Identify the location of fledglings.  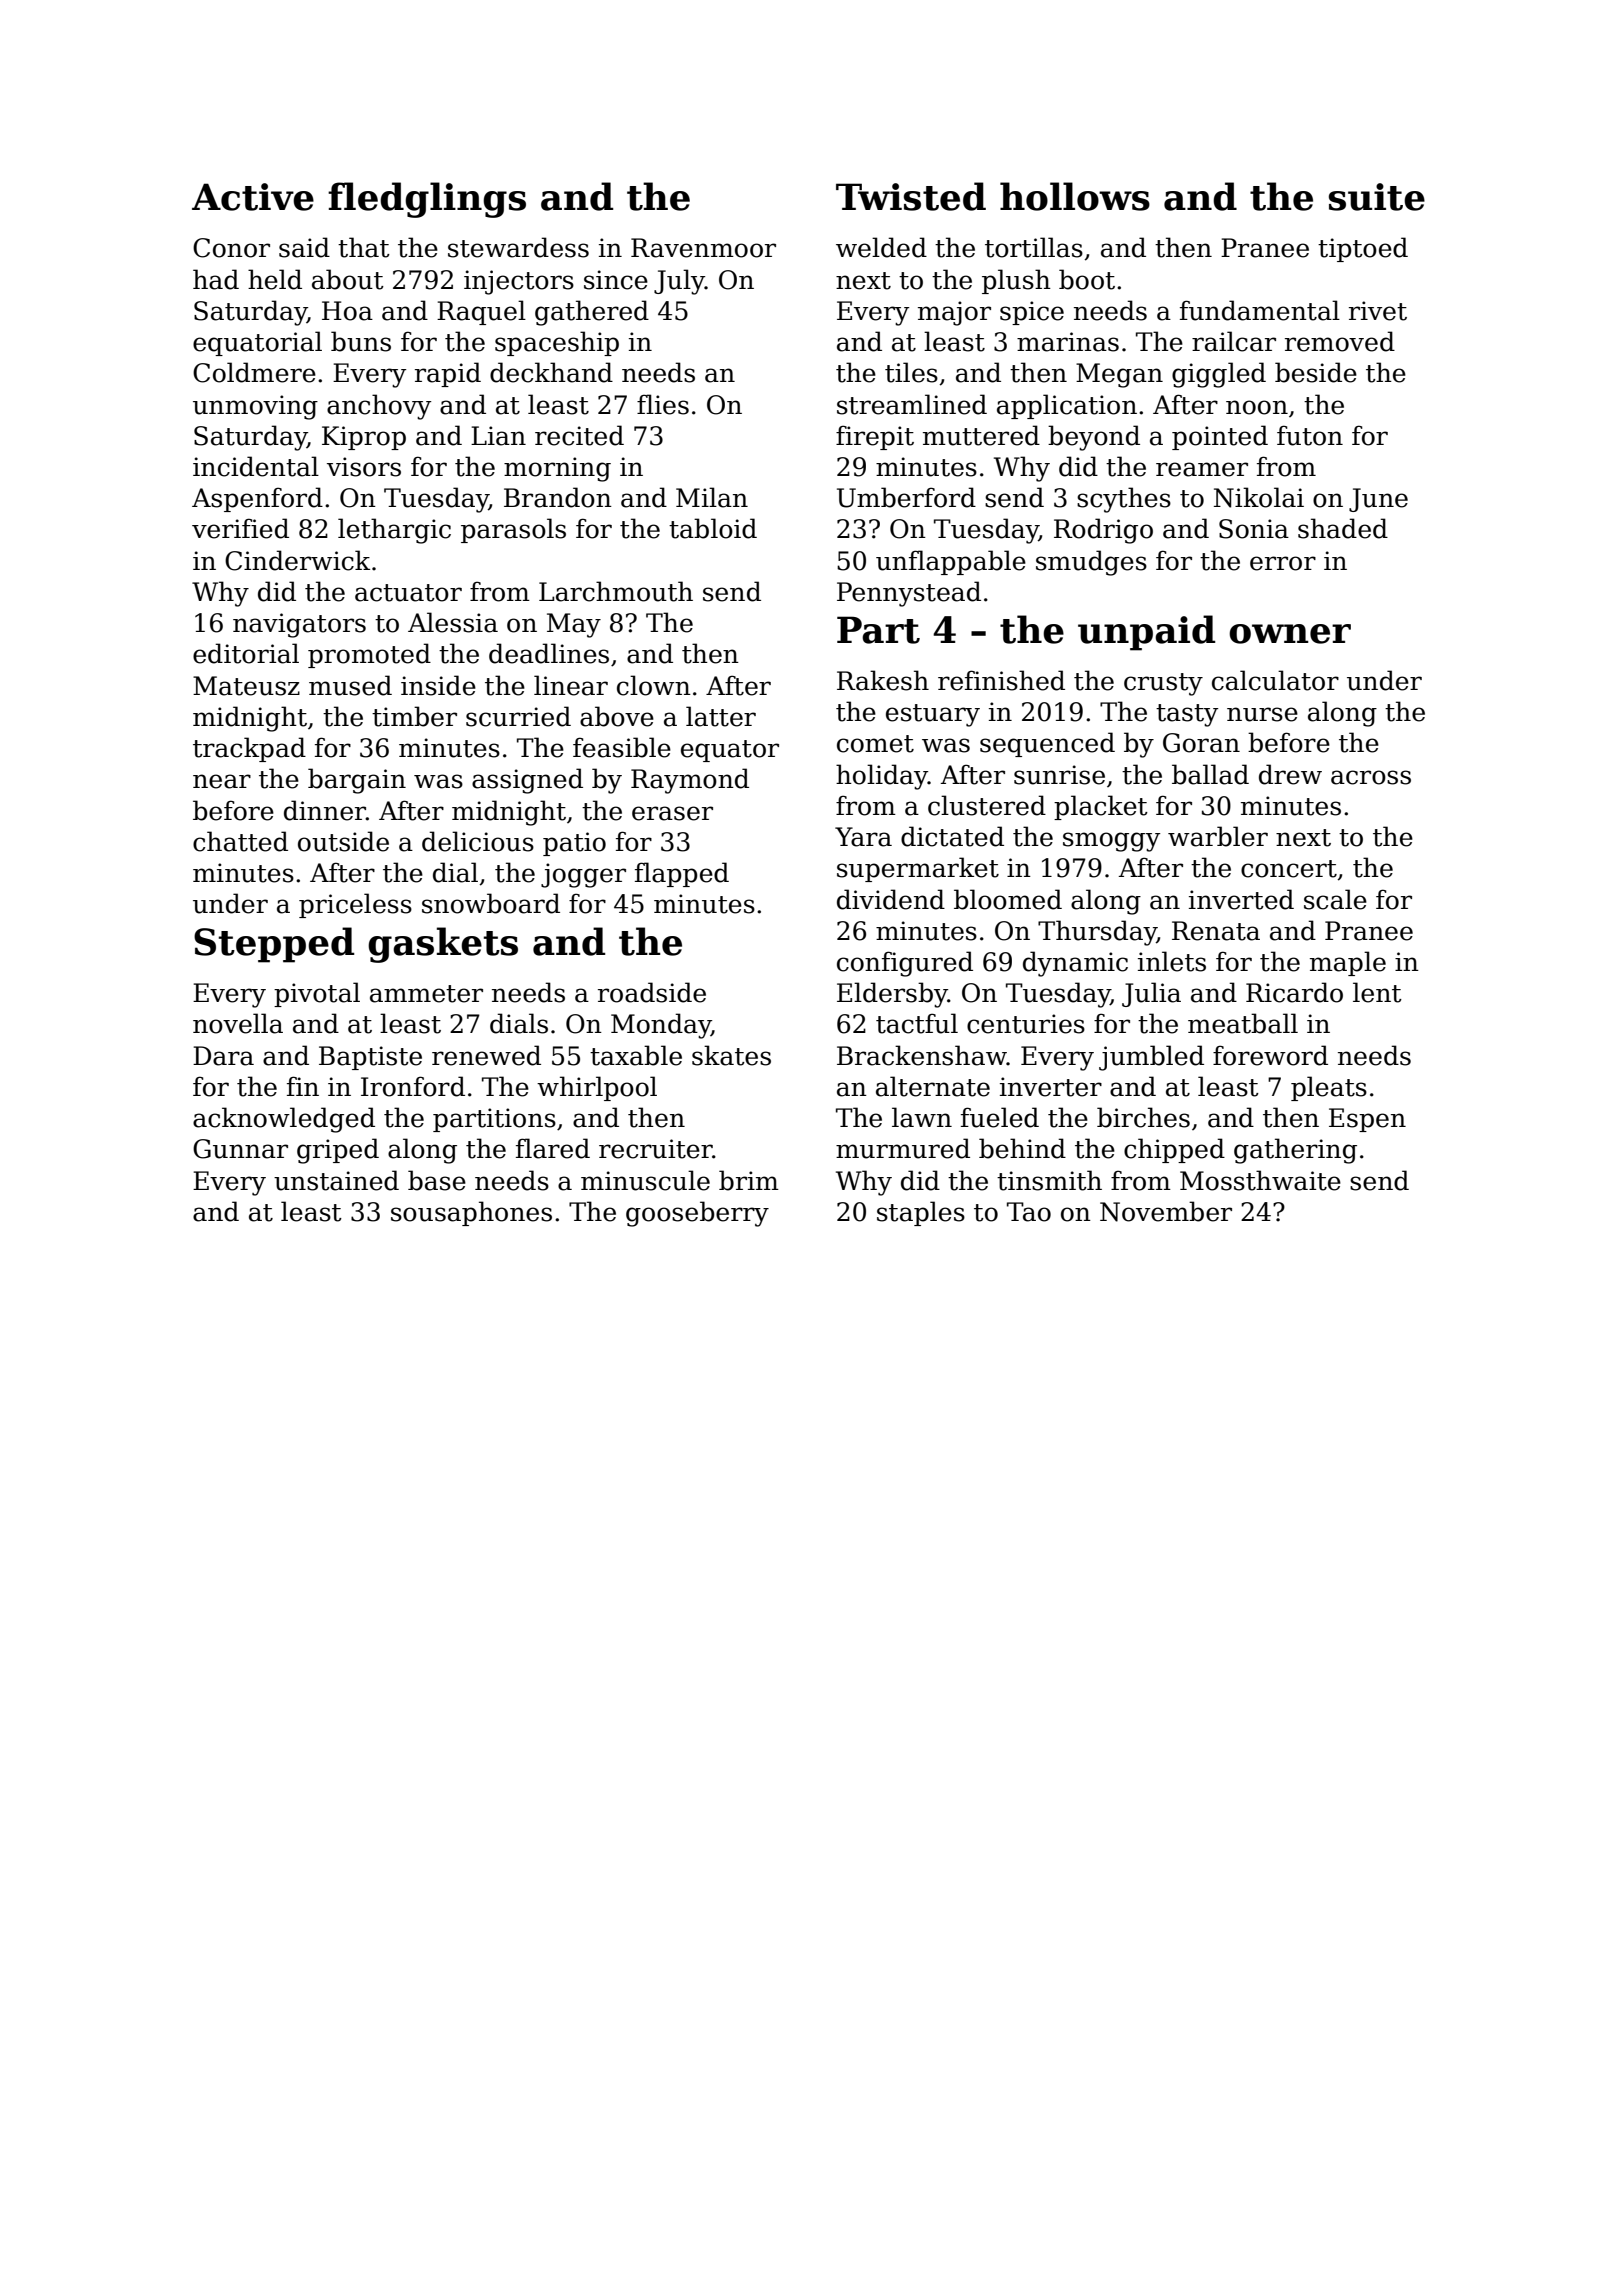
(427, 200).
